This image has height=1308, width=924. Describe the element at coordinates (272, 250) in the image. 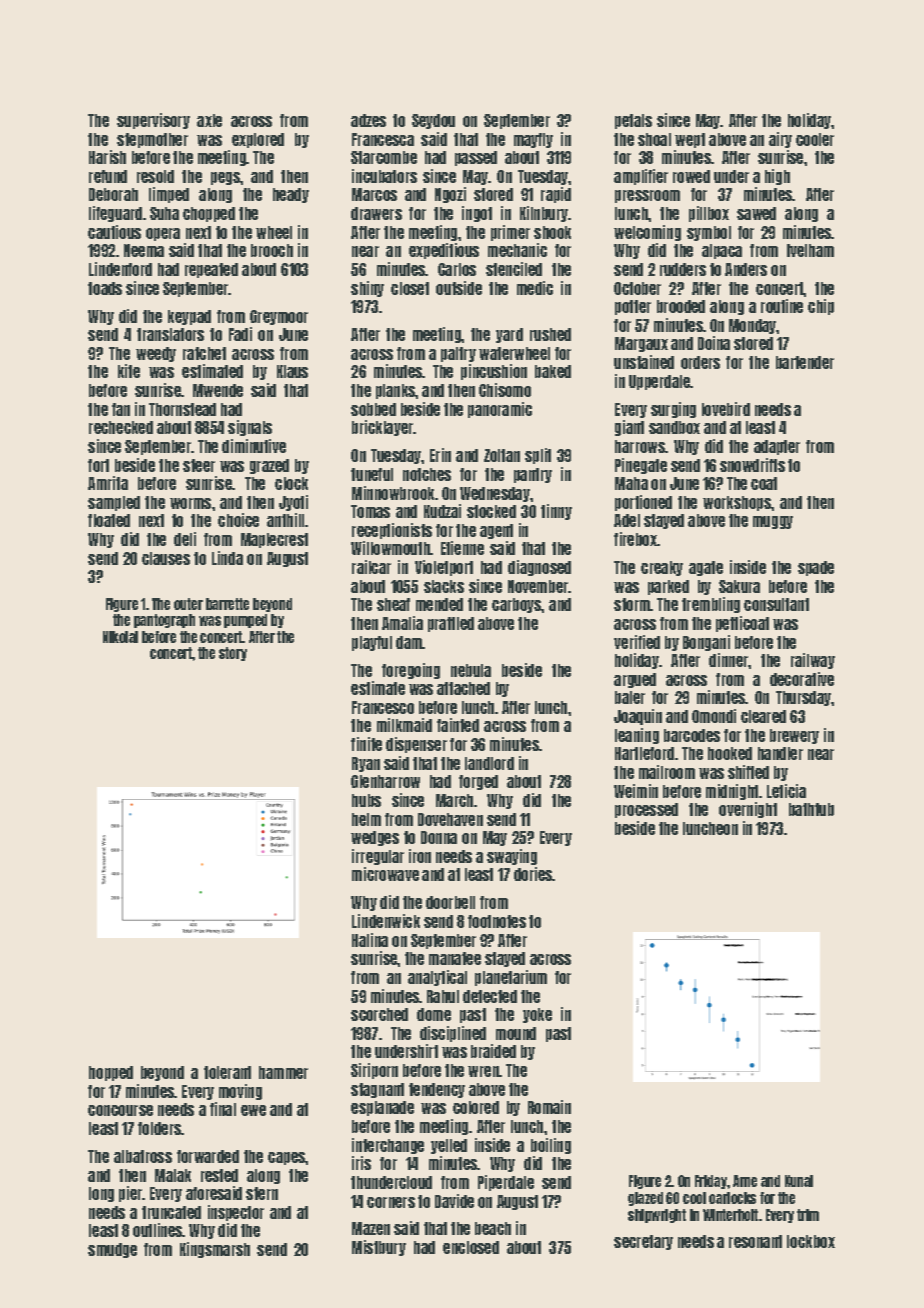

I see `brooch` at that location.
